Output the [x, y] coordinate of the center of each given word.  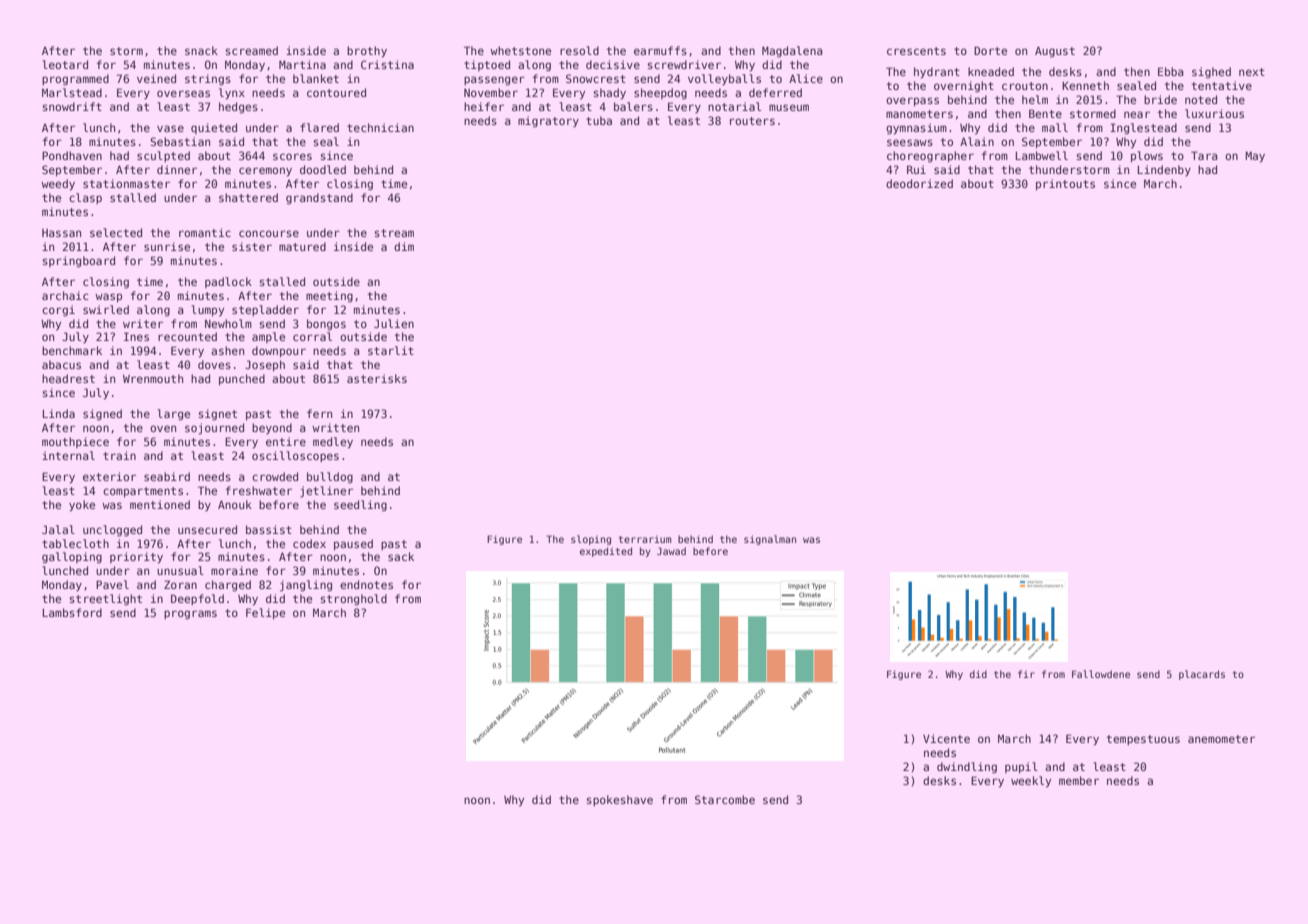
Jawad [671, 551]
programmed [75, 80]
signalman [770, 540]
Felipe [265, 613]
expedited [606, 552]
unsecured [207, 529]
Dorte [990, 50]
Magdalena [792, 52]
